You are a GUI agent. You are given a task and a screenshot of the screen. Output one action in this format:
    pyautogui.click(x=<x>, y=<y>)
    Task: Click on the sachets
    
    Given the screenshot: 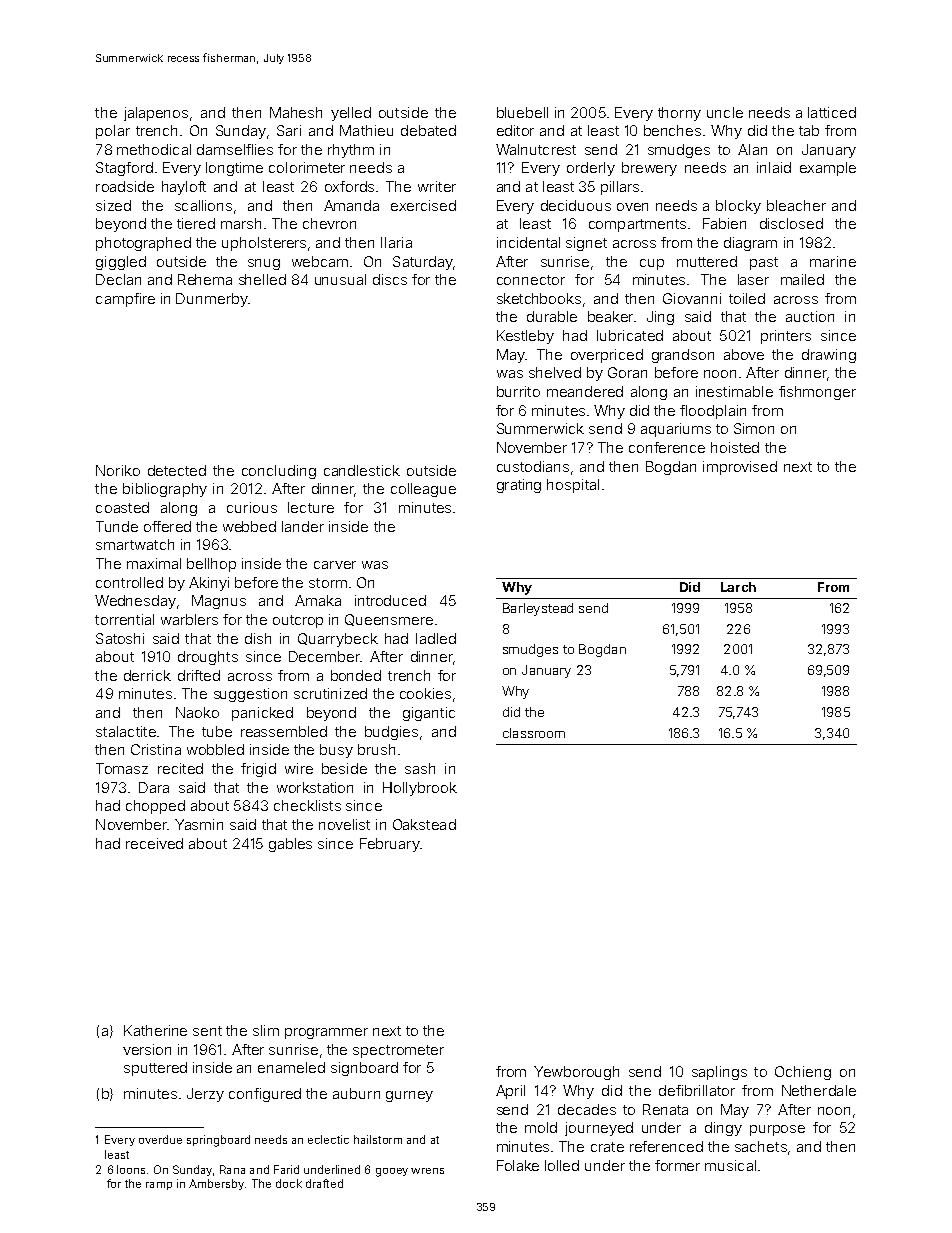 What is the action you would take?
    pyautogui.click(x=761, y=1146)
